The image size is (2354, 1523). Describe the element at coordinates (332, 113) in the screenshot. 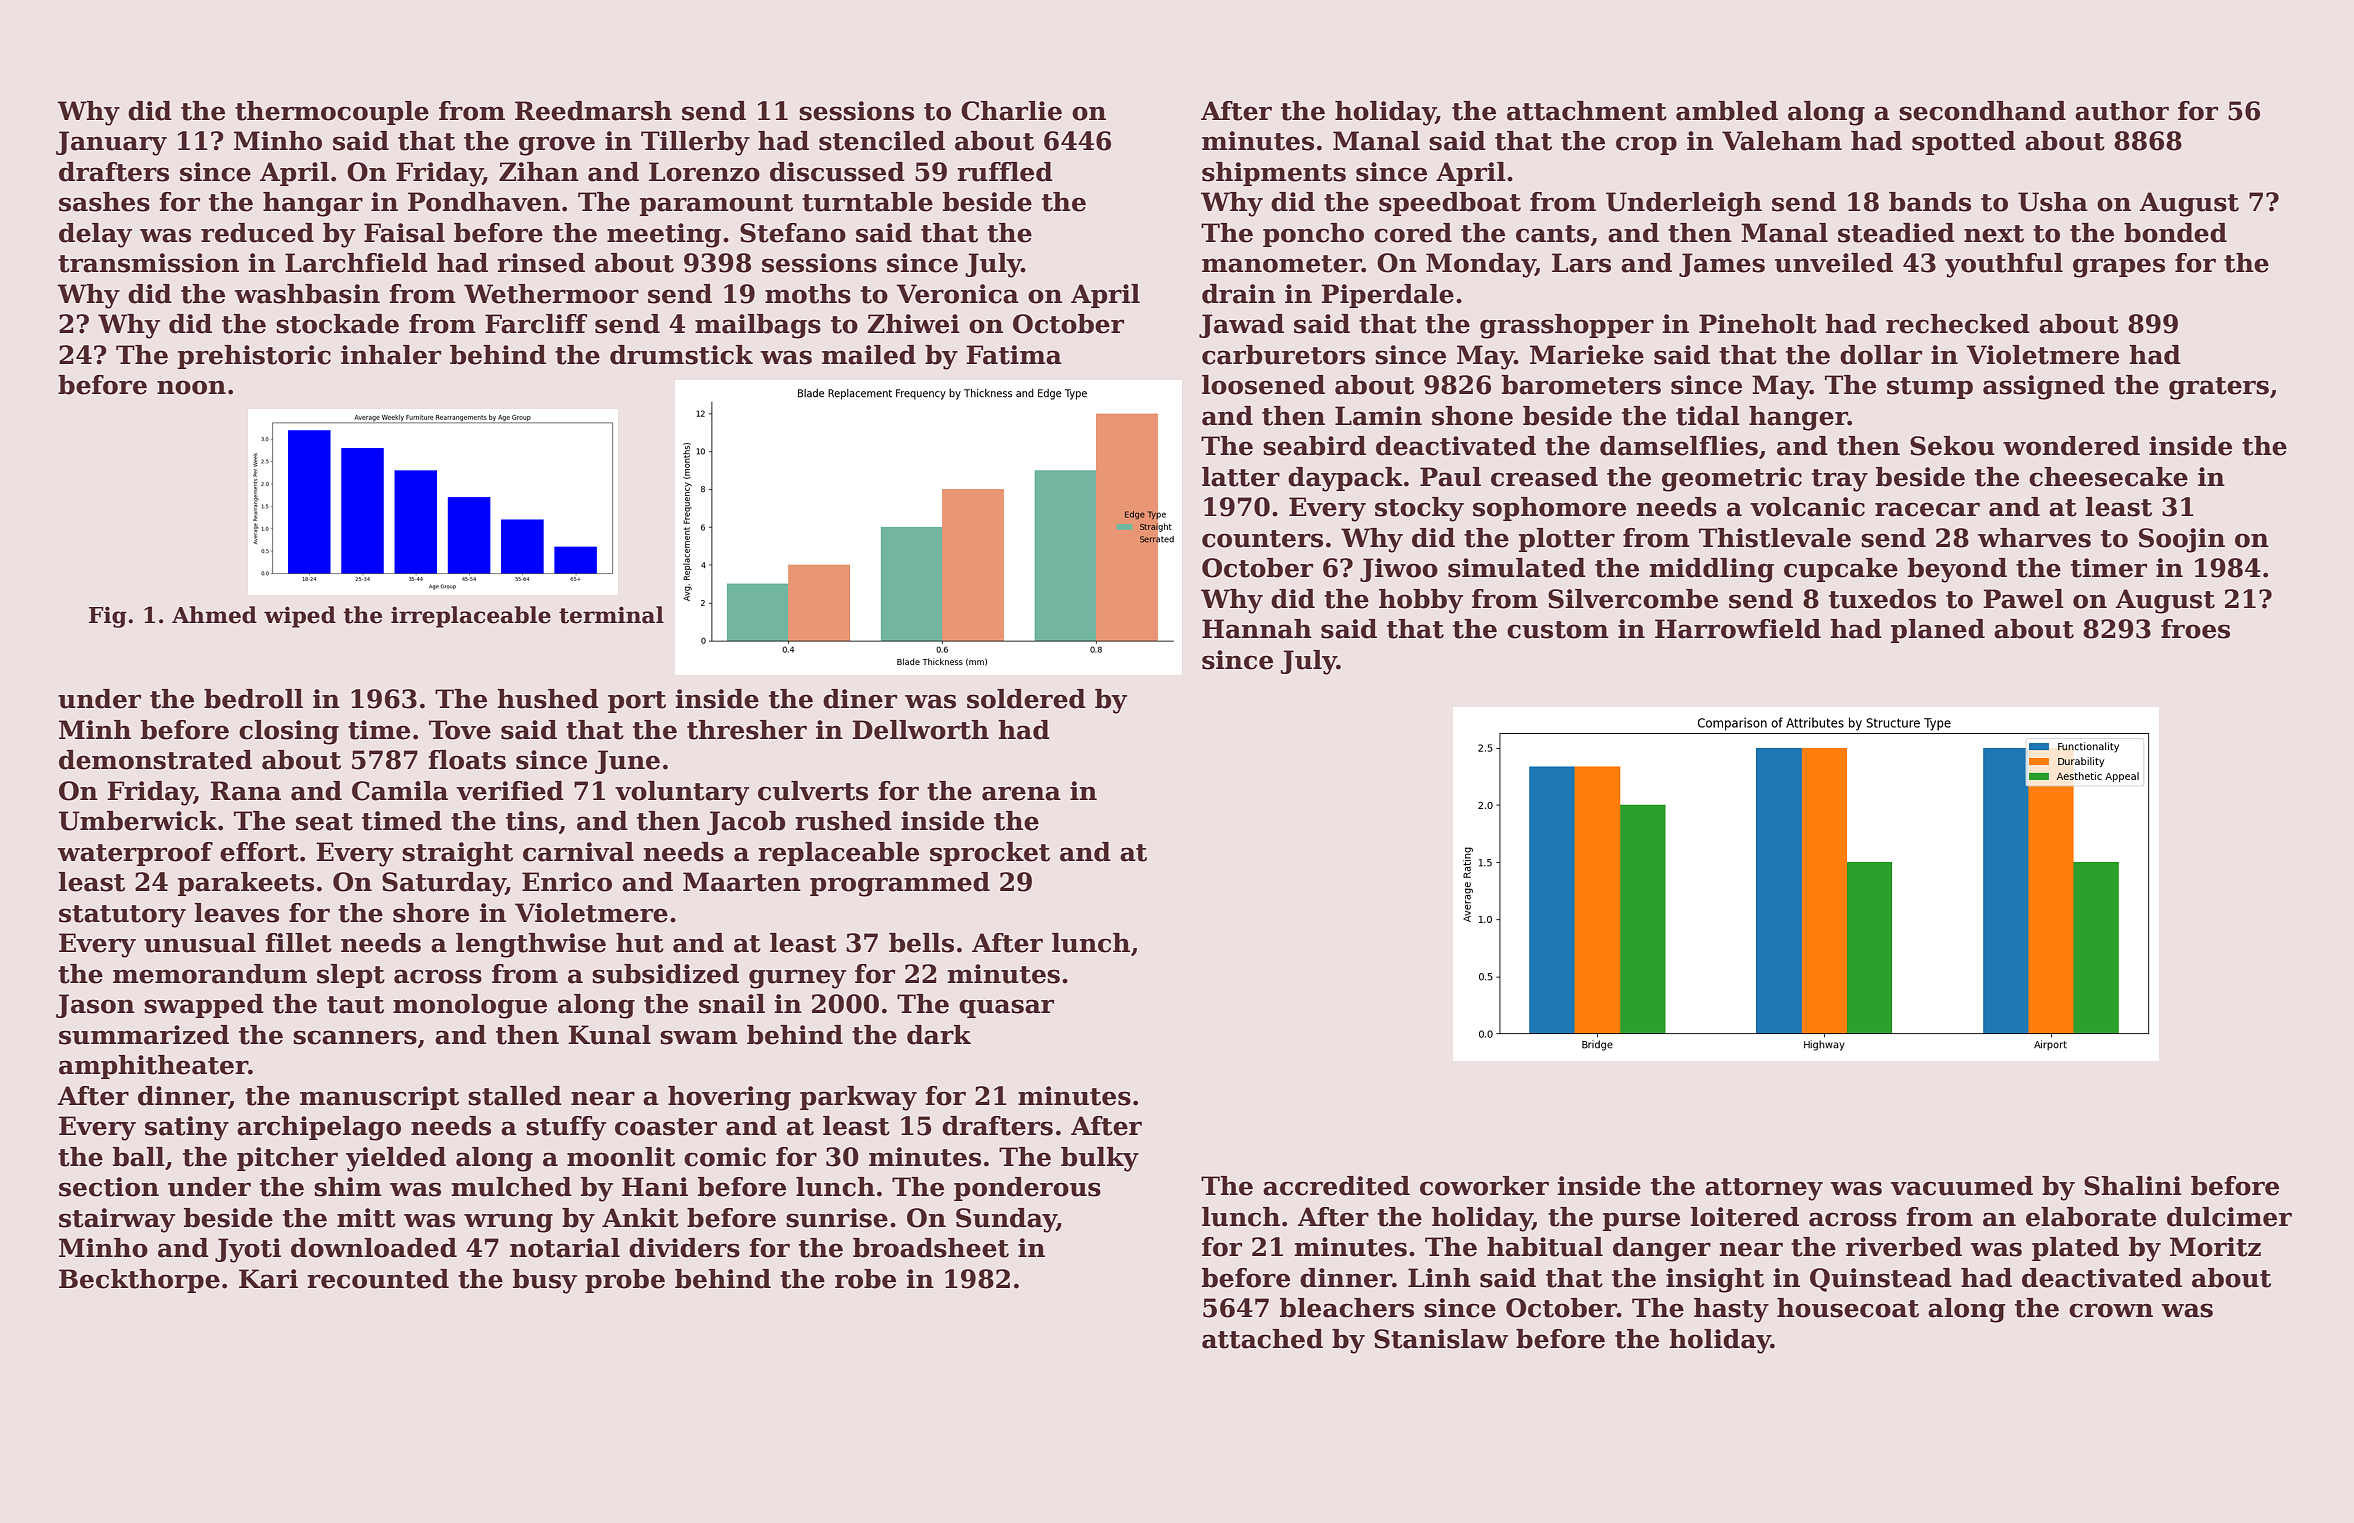

I see `thermocouple` at that location.
